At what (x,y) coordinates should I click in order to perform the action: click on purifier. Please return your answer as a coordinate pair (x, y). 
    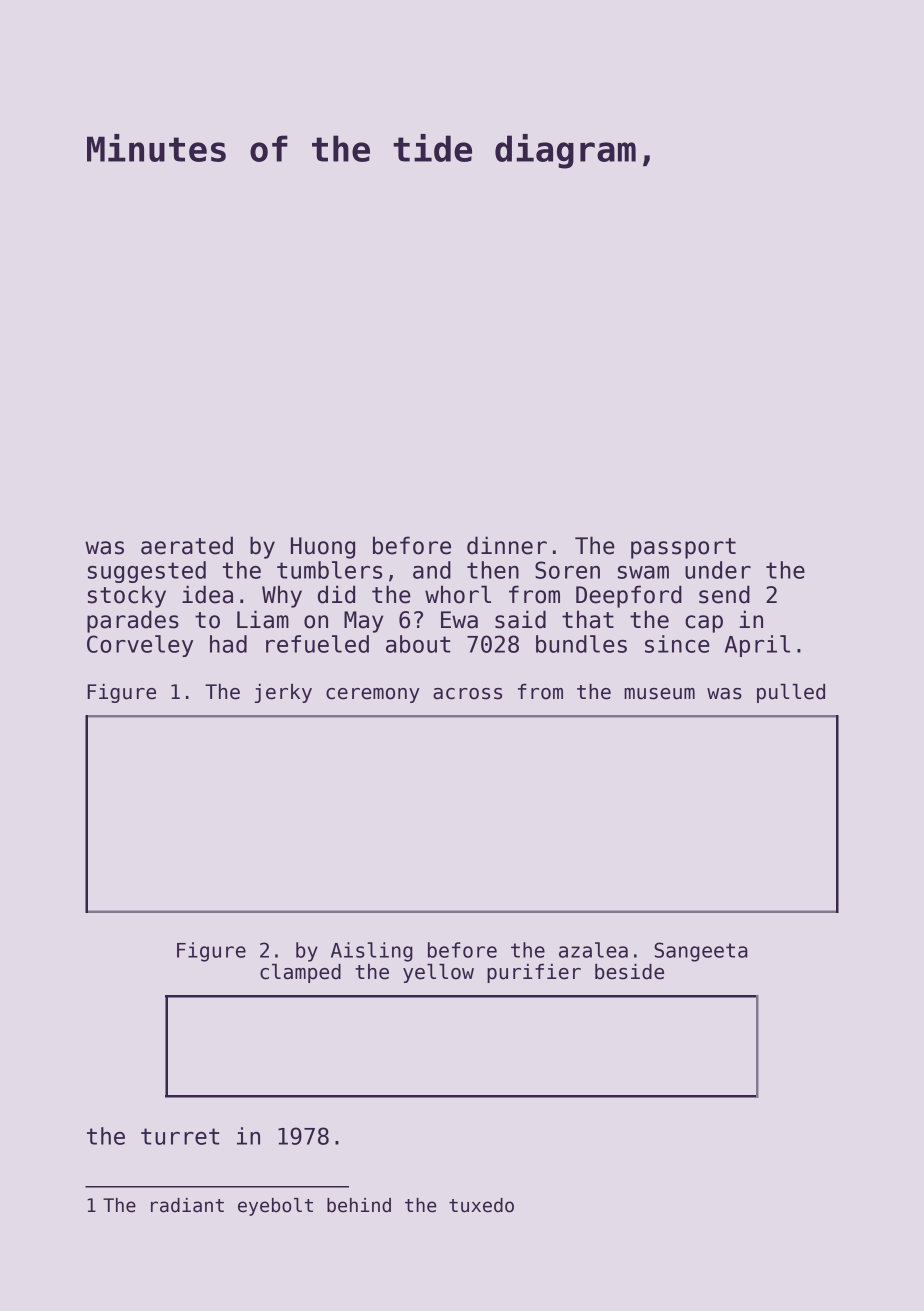
    Looking at the image, I should click on (534, 973).
